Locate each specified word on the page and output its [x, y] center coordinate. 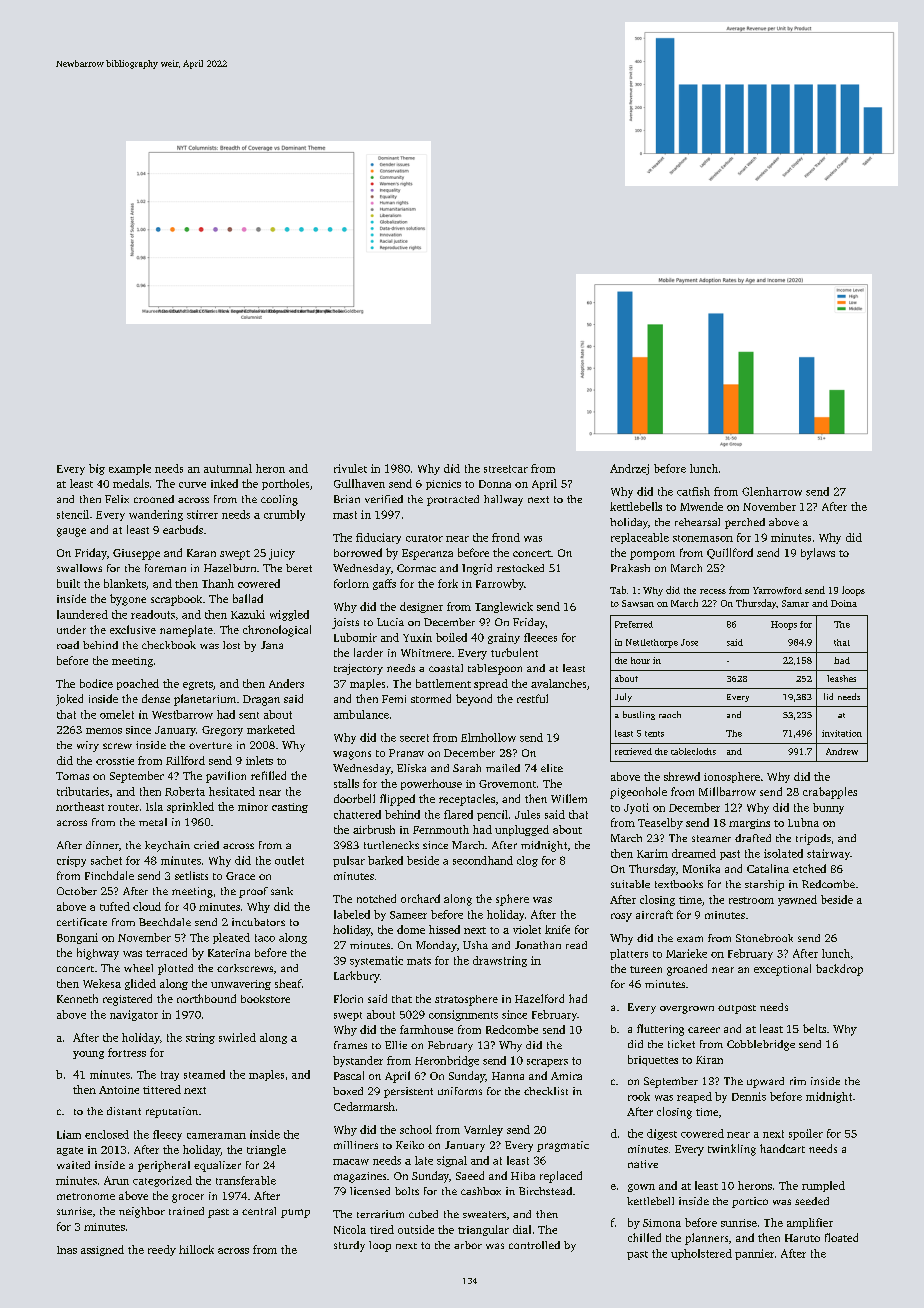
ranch [670, 714]
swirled [237, 1037]
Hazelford [539, 998]
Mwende [701, 506]
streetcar [506, 469]
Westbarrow [182, 714]
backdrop [839, 970]
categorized [162, 1181]
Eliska [411, 768]
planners [706, 1239]
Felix [117, 499]
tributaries [83, 791]
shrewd [682, 776]
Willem [569, 798]
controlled [534, 1245]
